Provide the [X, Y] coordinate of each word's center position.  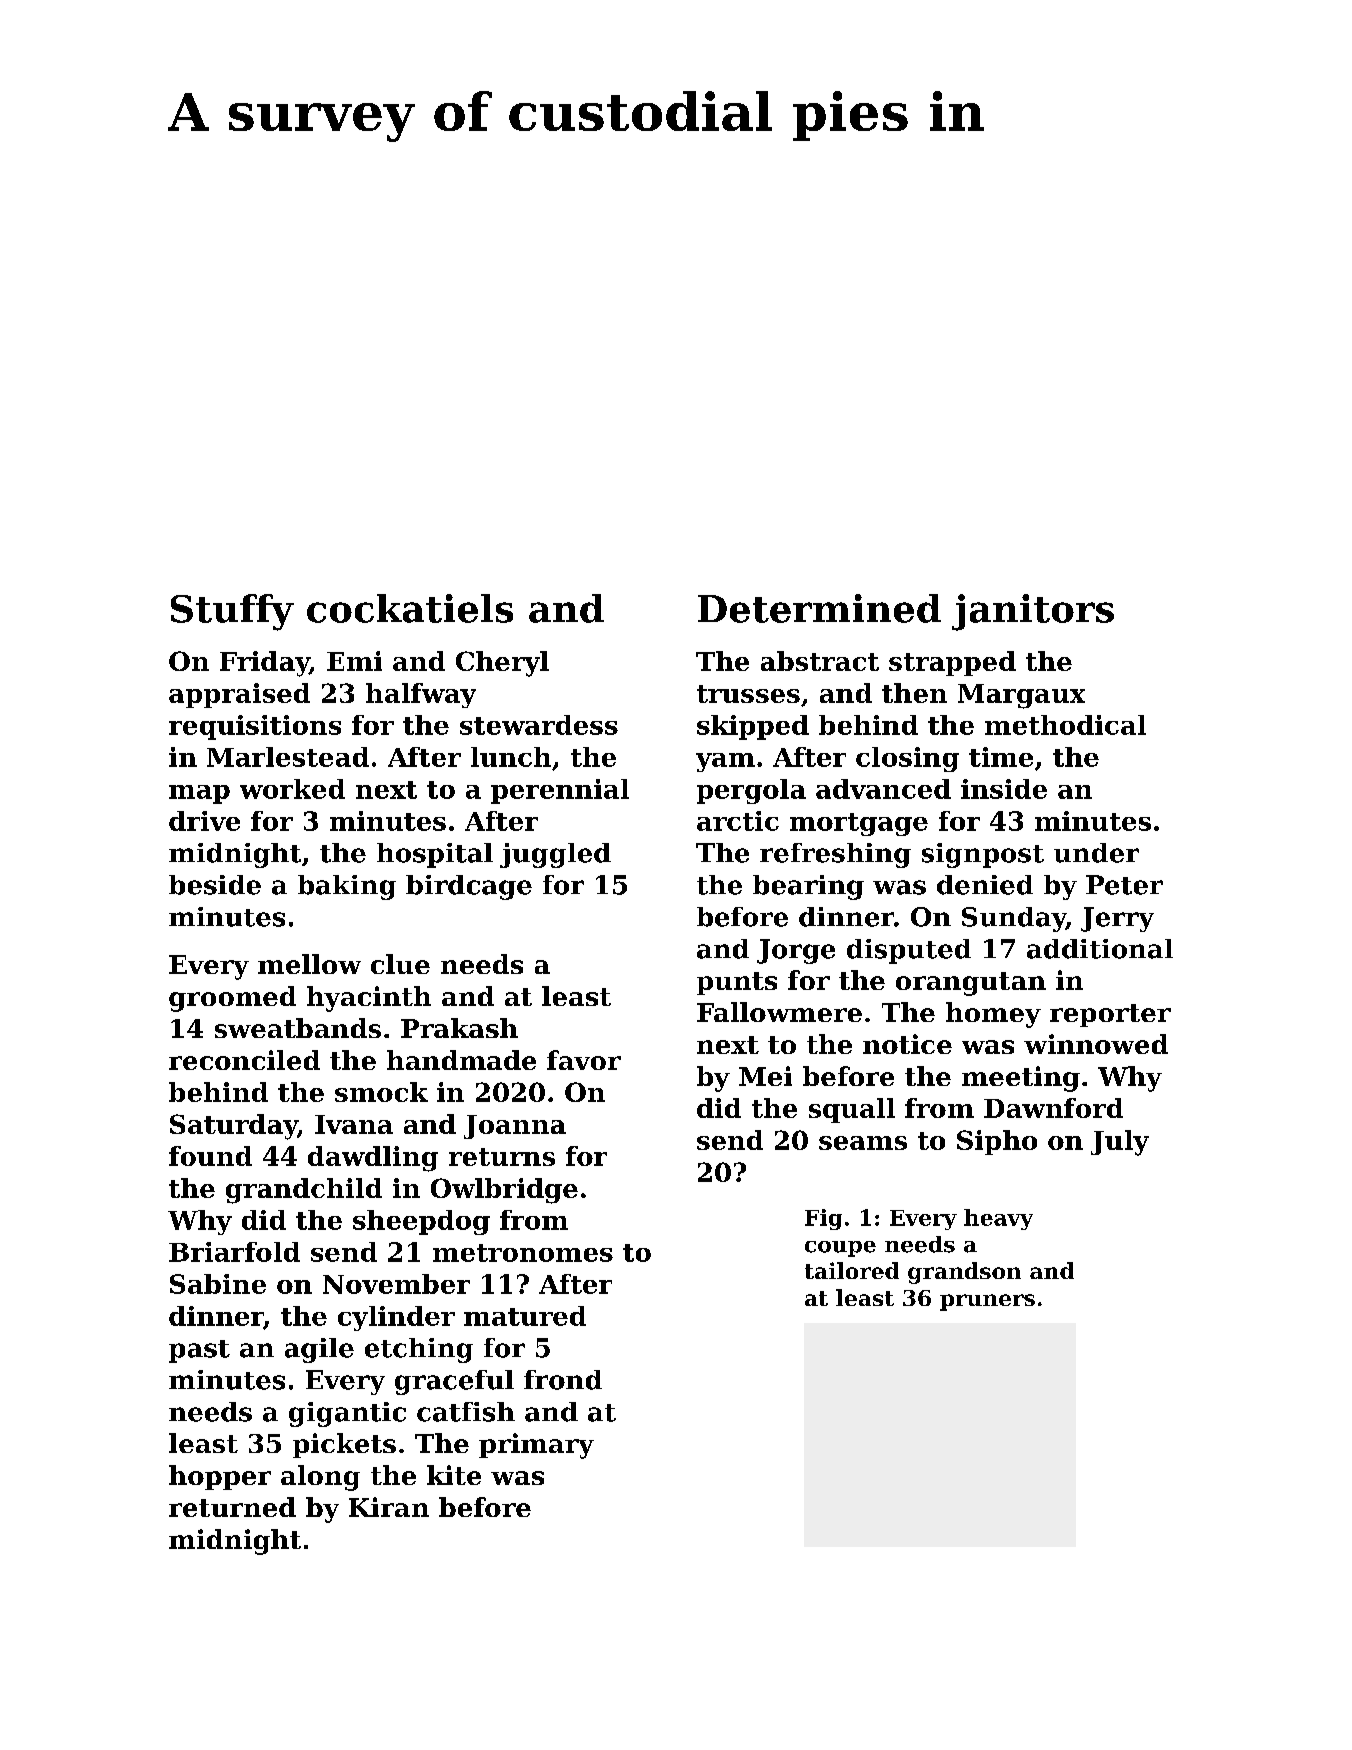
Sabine [218, 1284]
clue [400, 964]
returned [232, 1507]
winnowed [1096, 1044]
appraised [239, 695]
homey [993, 1015]
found [210, 1156]
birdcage [469, 887]
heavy [998, 1219]
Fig [823, 1219]
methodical [1065, 725]
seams [863, 1143]
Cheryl [502, 664]
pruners [987, 1302]
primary [536, 1446]
